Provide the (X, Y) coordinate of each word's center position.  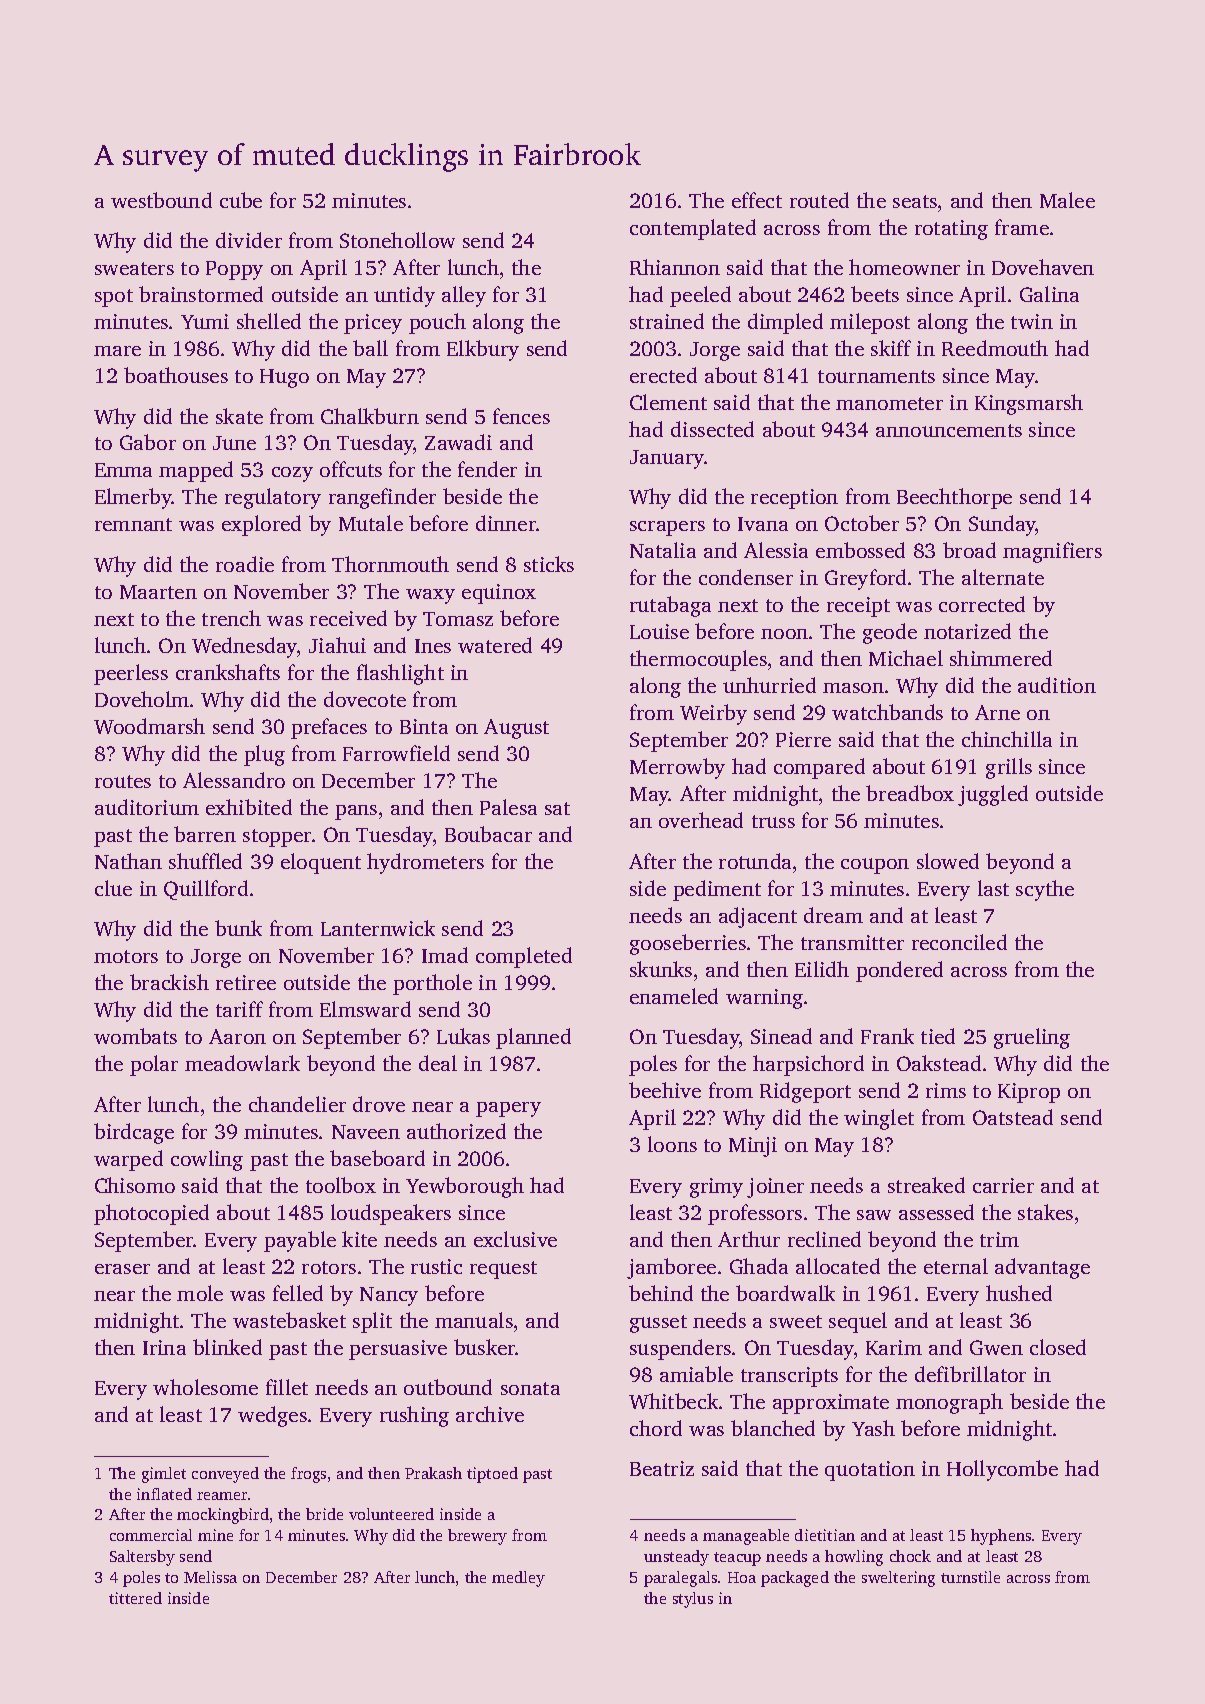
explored (261, 525)
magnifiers (1052, 552)
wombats (135, 1036)
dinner (506, 523)
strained (667, 321)
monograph (949, 1403)
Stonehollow (397, 240)
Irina (164, 1347)
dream (833, 915)
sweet (796, 1321)
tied (938, 1036)
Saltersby (142, 1558)
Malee (1067, 200)
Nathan (128, 861)
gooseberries (688, 944)
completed (524, 957)
